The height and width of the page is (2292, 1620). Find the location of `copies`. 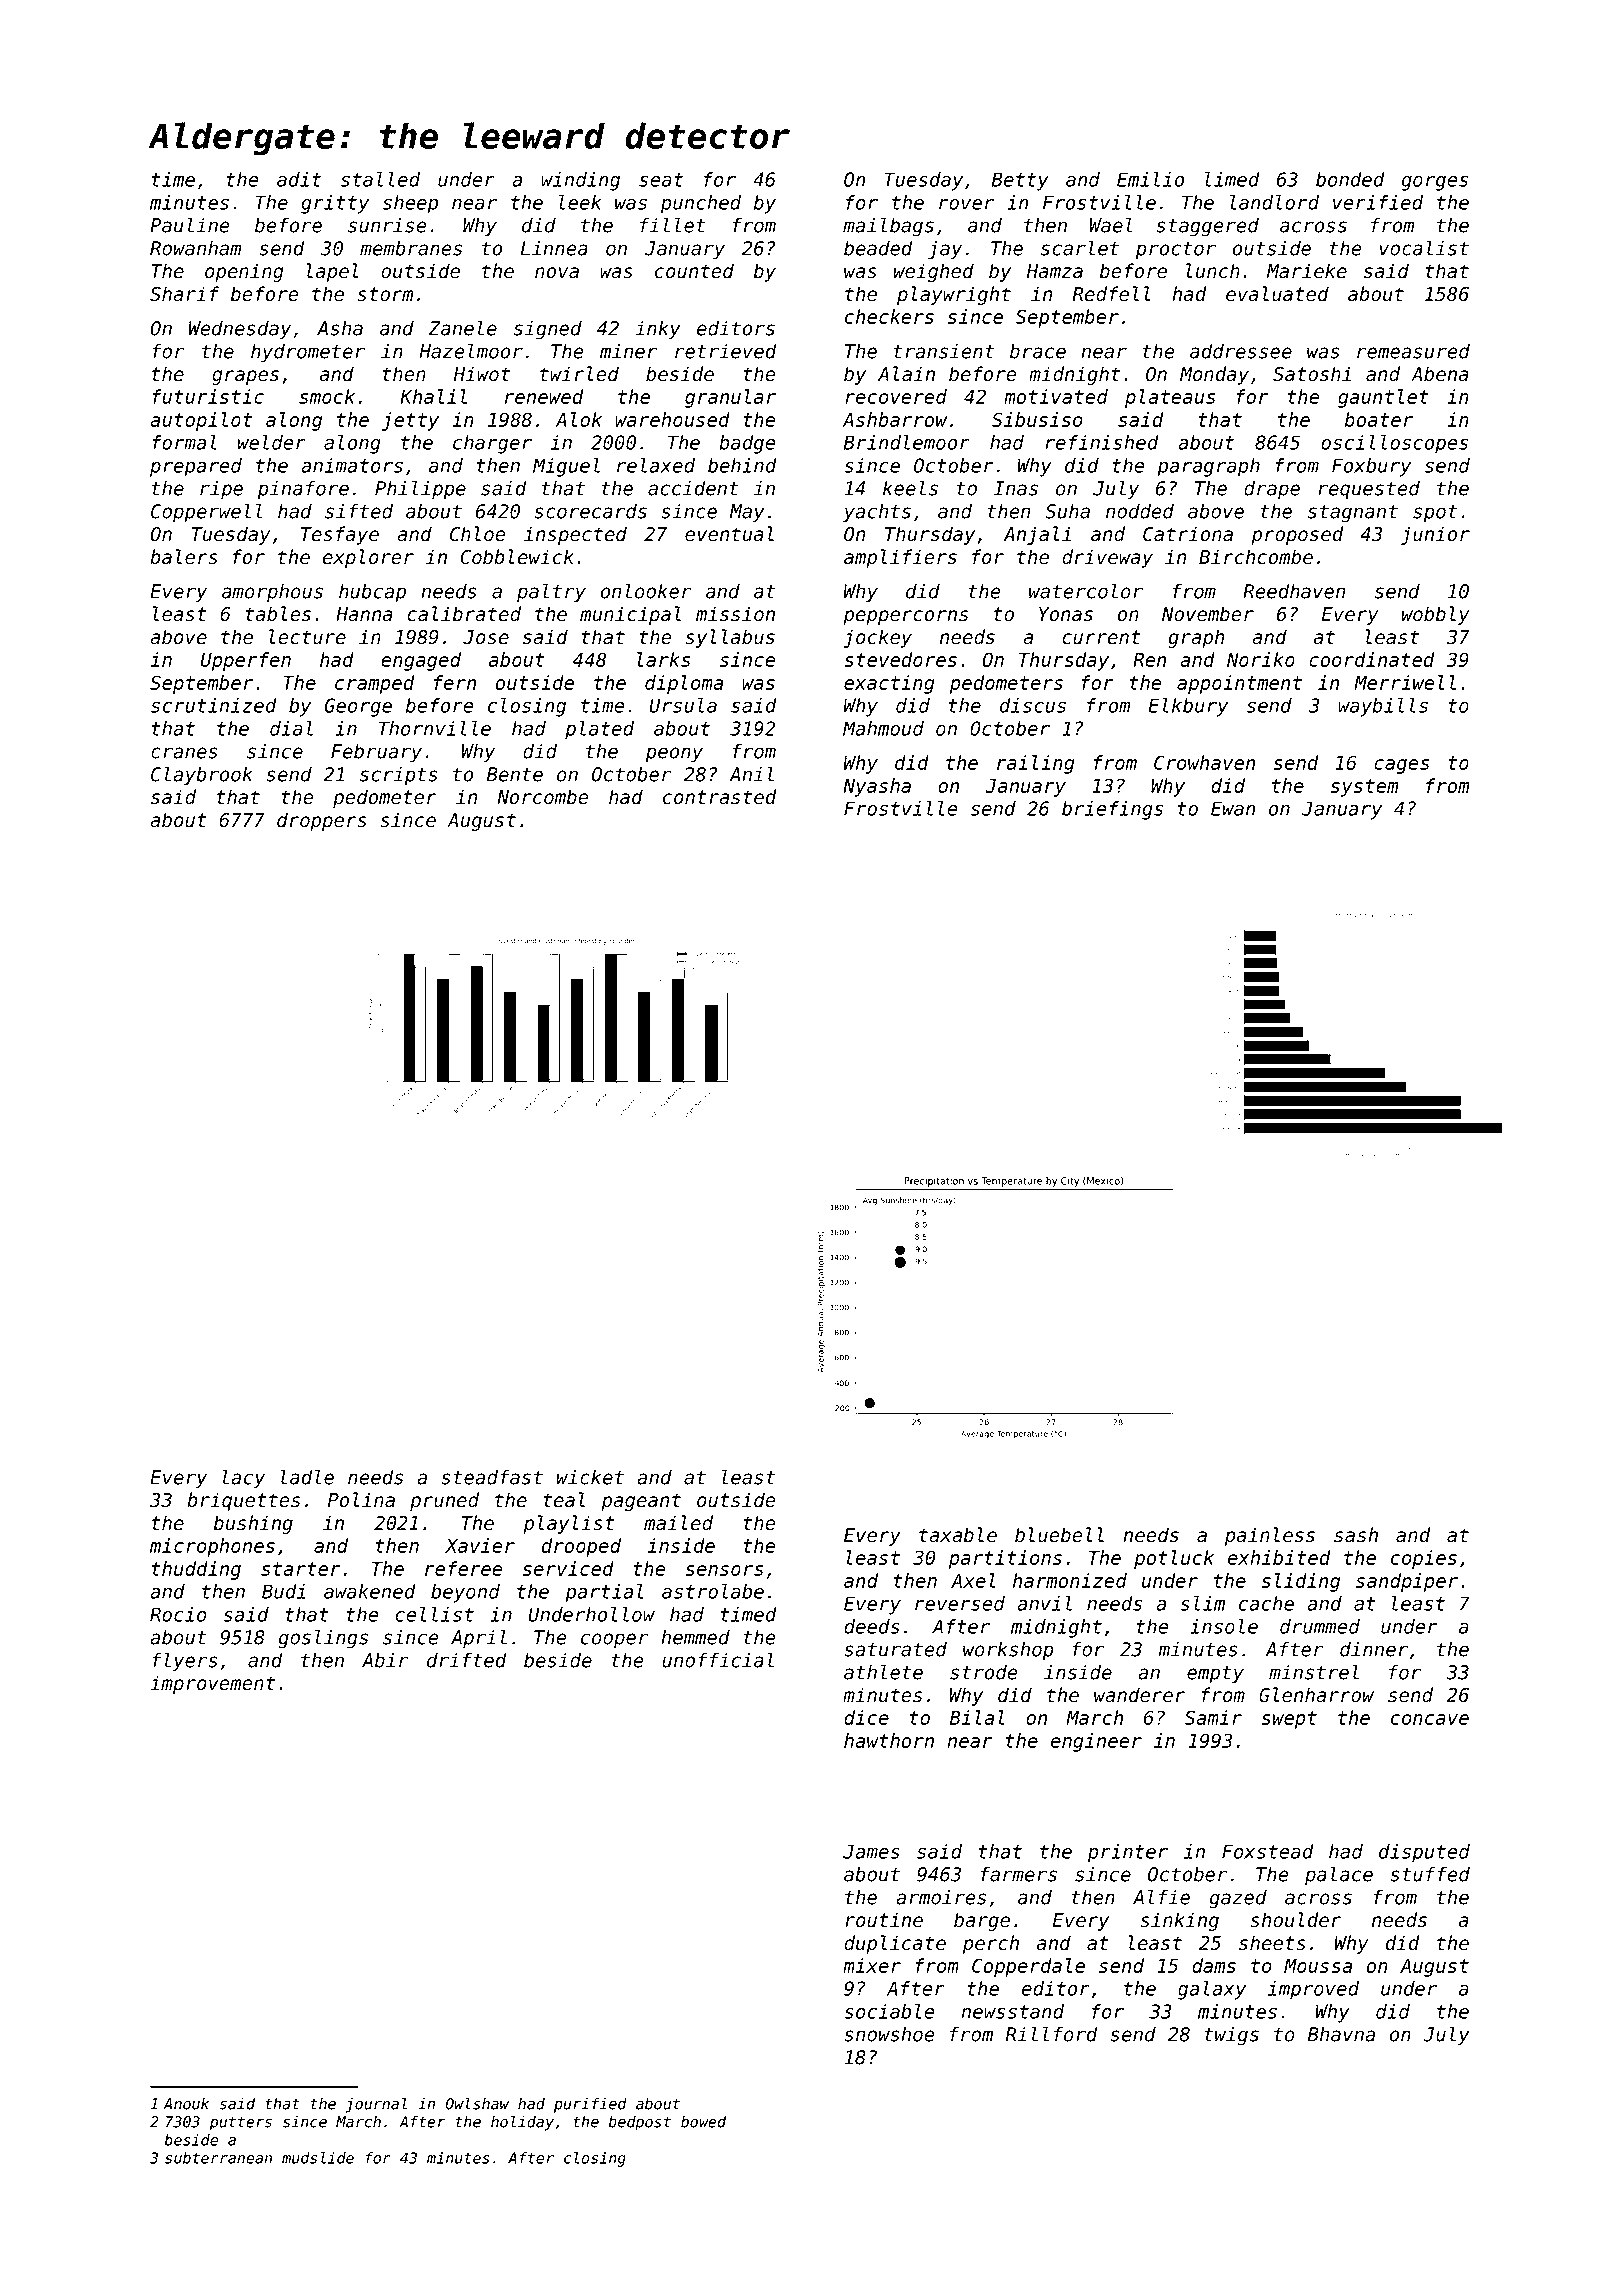

copies is located at coordinates (1424, 1559).
